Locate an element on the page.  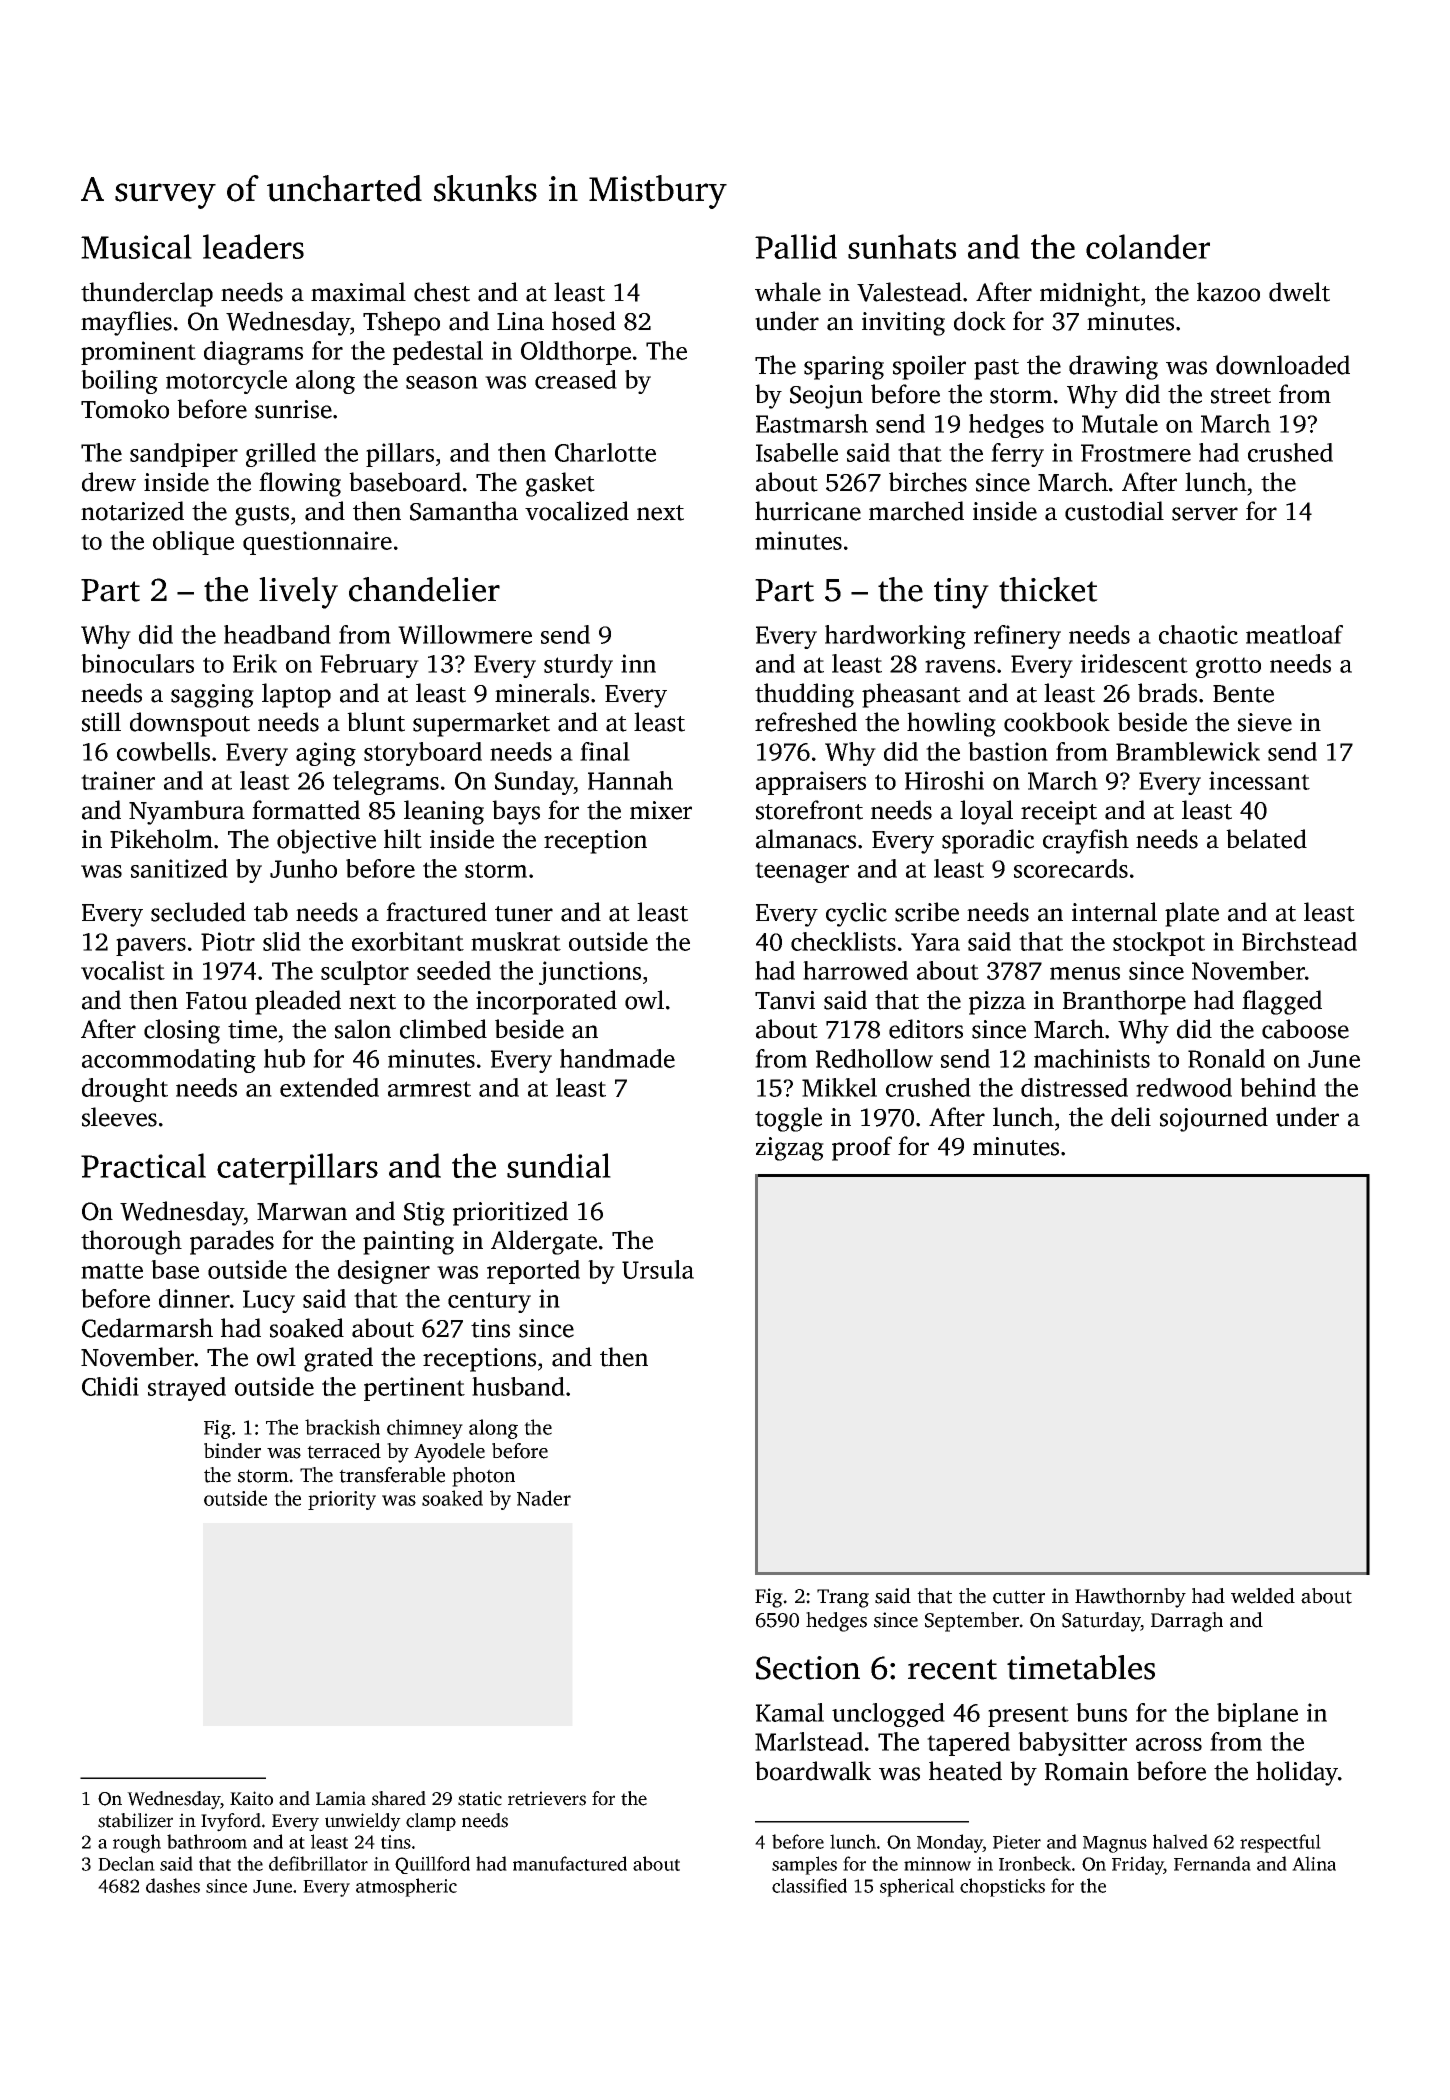
salon is located at coordinates (363, 1029).
